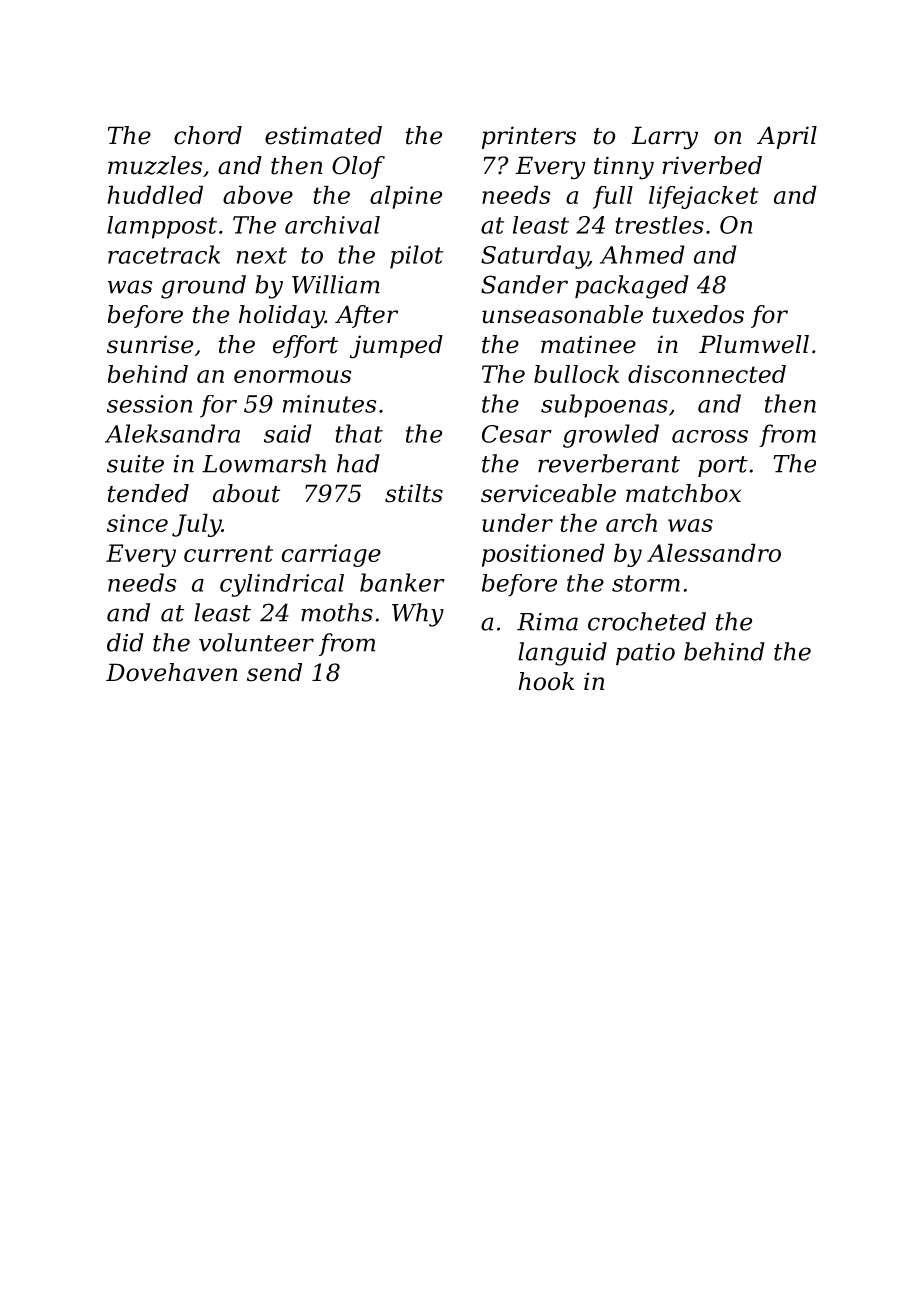  Describe the element at coordinates (645, 654) in the screenshot. I see `patio` at that location.
